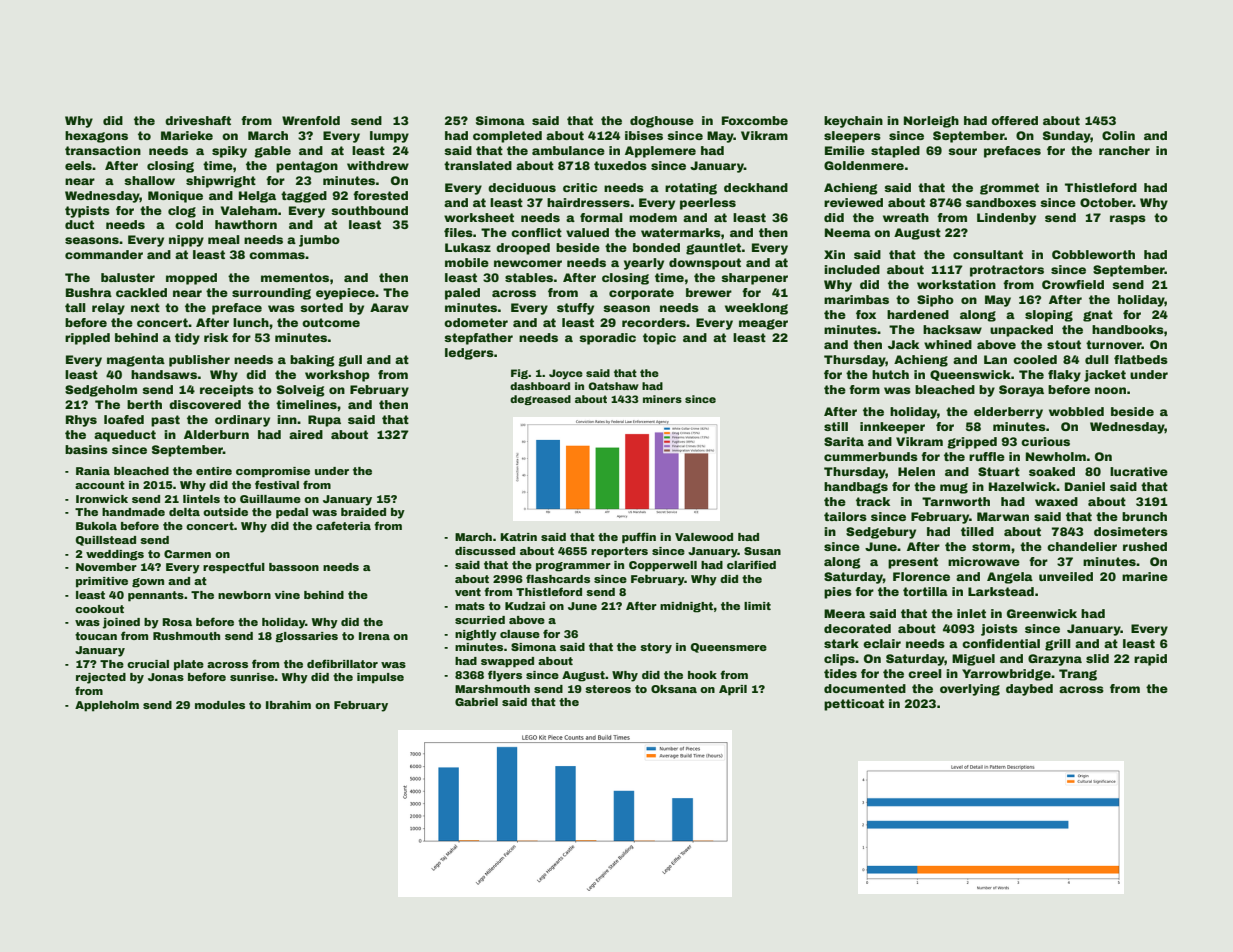 This screenshot has height=952, width=1233. What do you see at coordinates (177, 622) in the screenshot?
I see `Rosa` at bounding box center [177, 622].
